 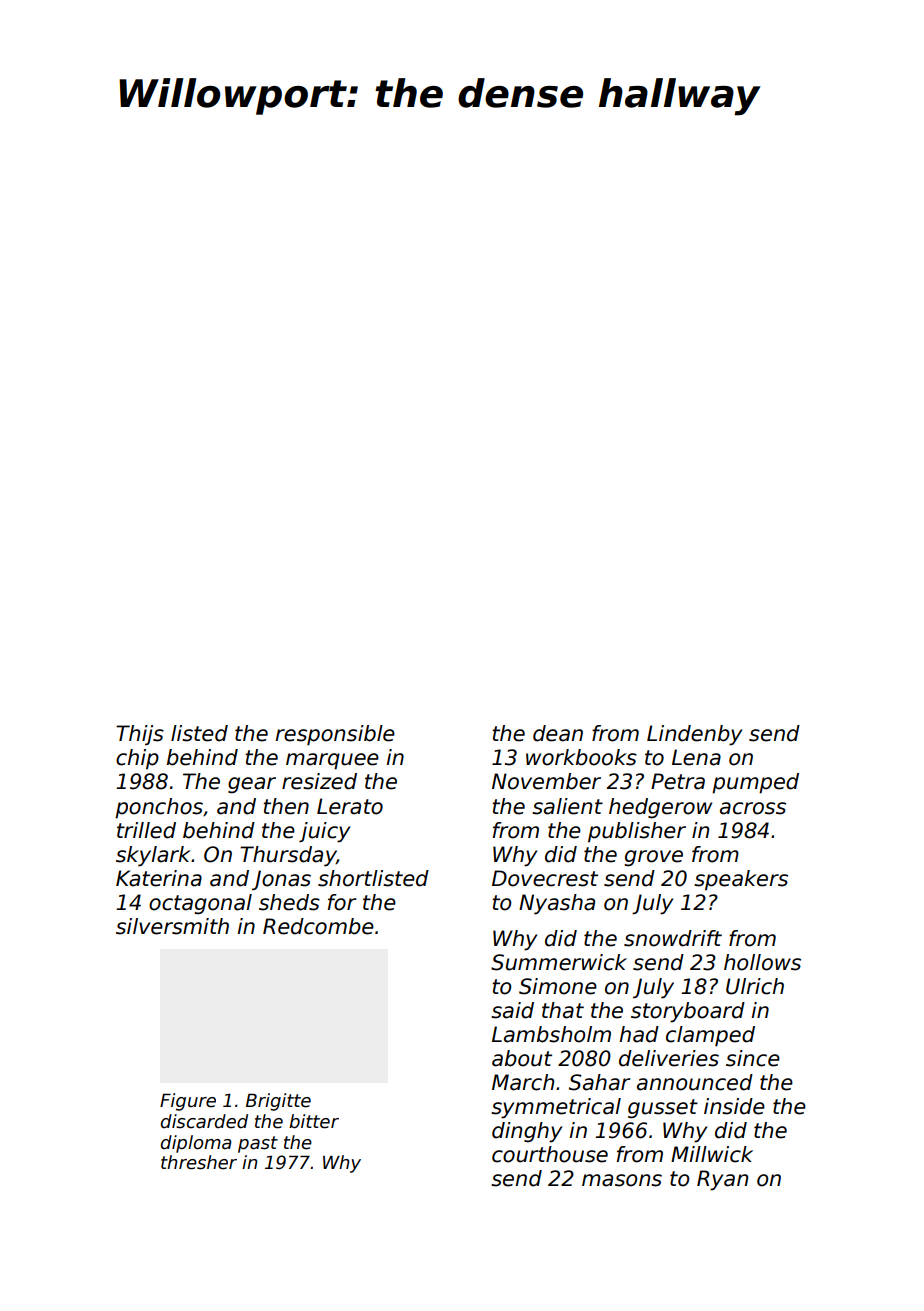 I want to click on masons, so click(x=622, y=1180).
